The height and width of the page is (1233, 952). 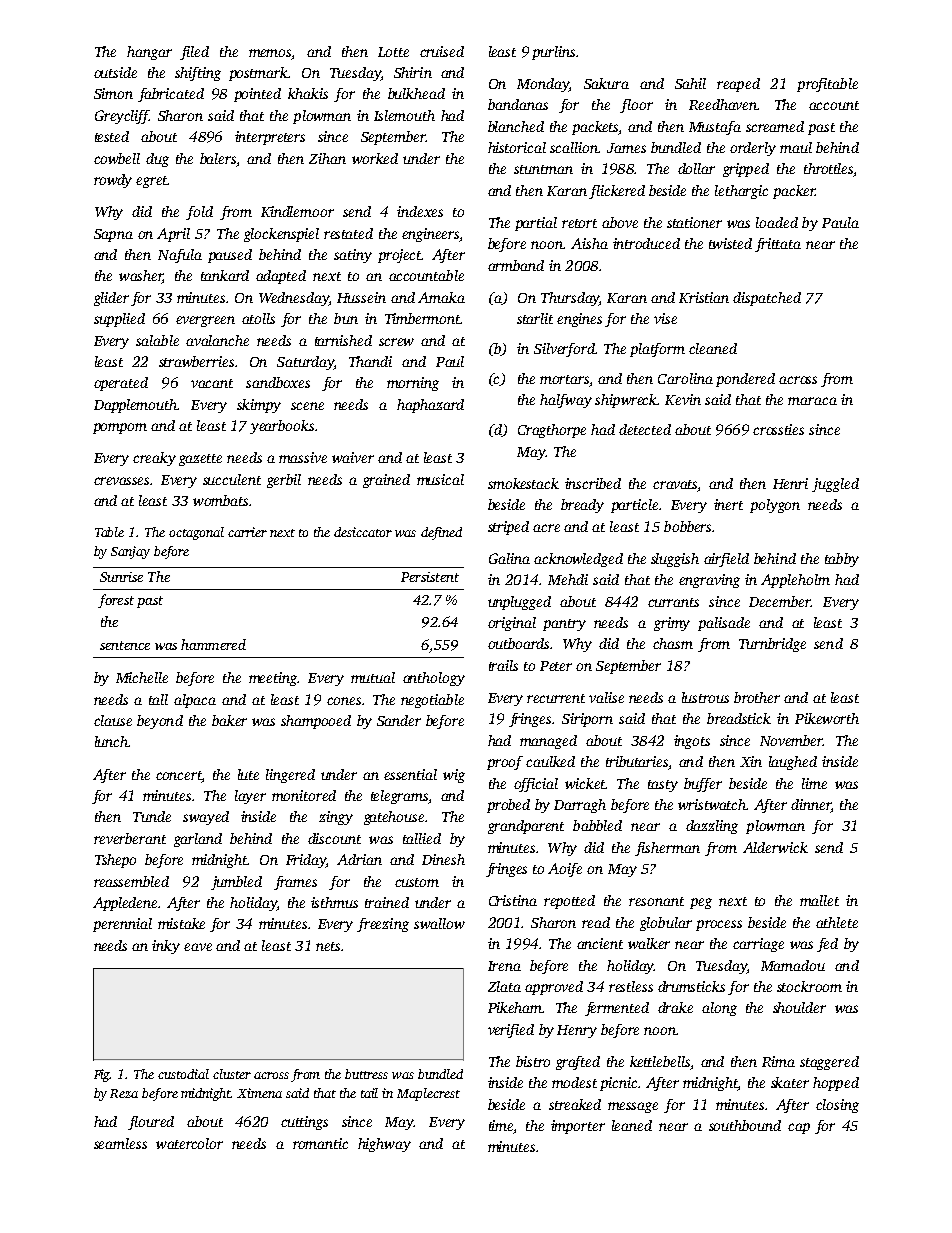 What do you see at coordinates (328, 946) in the page?
I see `nets` at bounding box center [328, 946].
